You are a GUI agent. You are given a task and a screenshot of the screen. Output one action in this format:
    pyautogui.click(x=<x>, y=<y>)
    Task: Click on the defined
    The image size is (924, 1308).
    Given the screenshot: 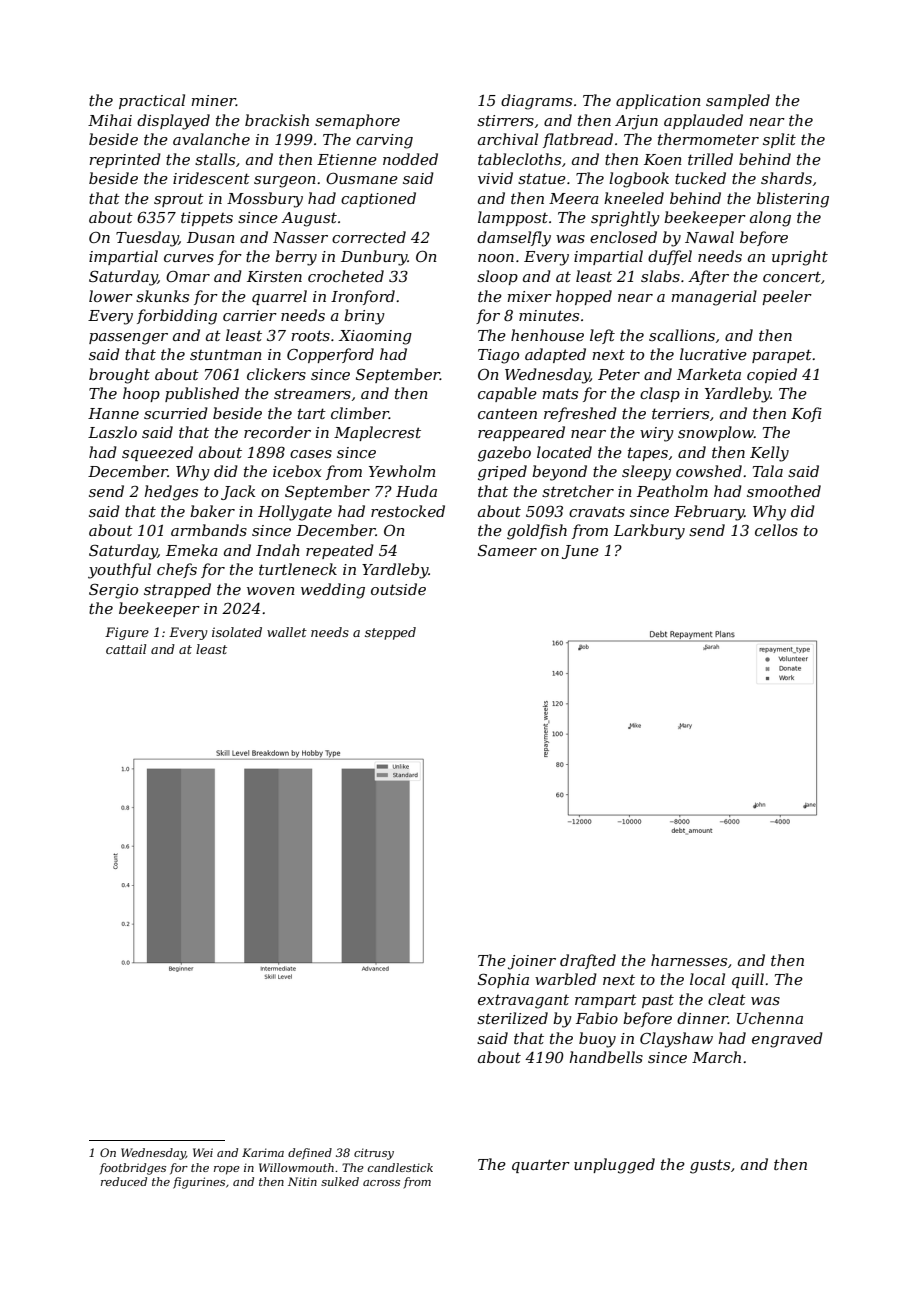 What is the action you would take?
    pyautogui.click(x=310, y=1154)
